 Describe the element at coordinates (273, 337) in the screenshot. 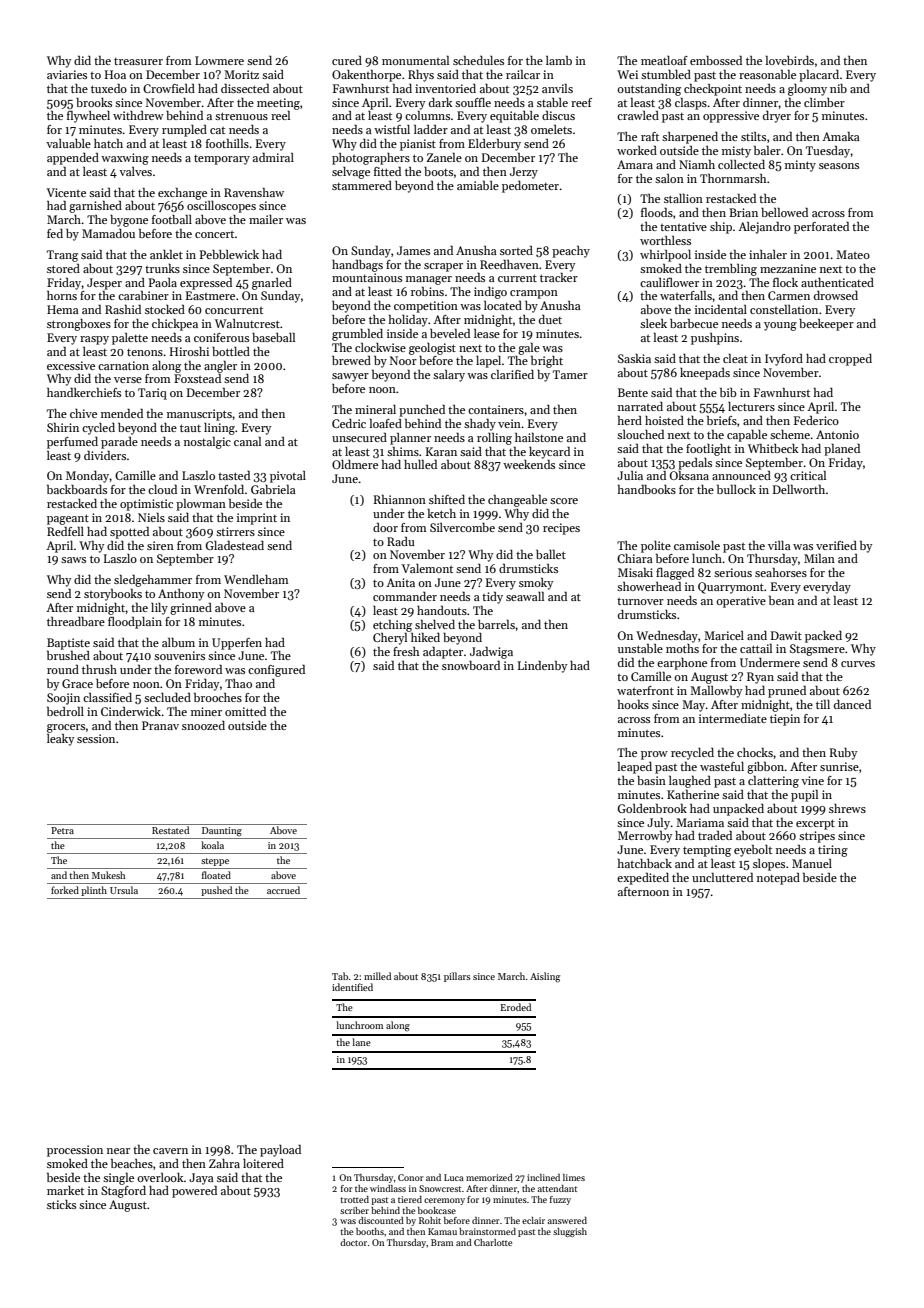

I see `baseball` at that location.
